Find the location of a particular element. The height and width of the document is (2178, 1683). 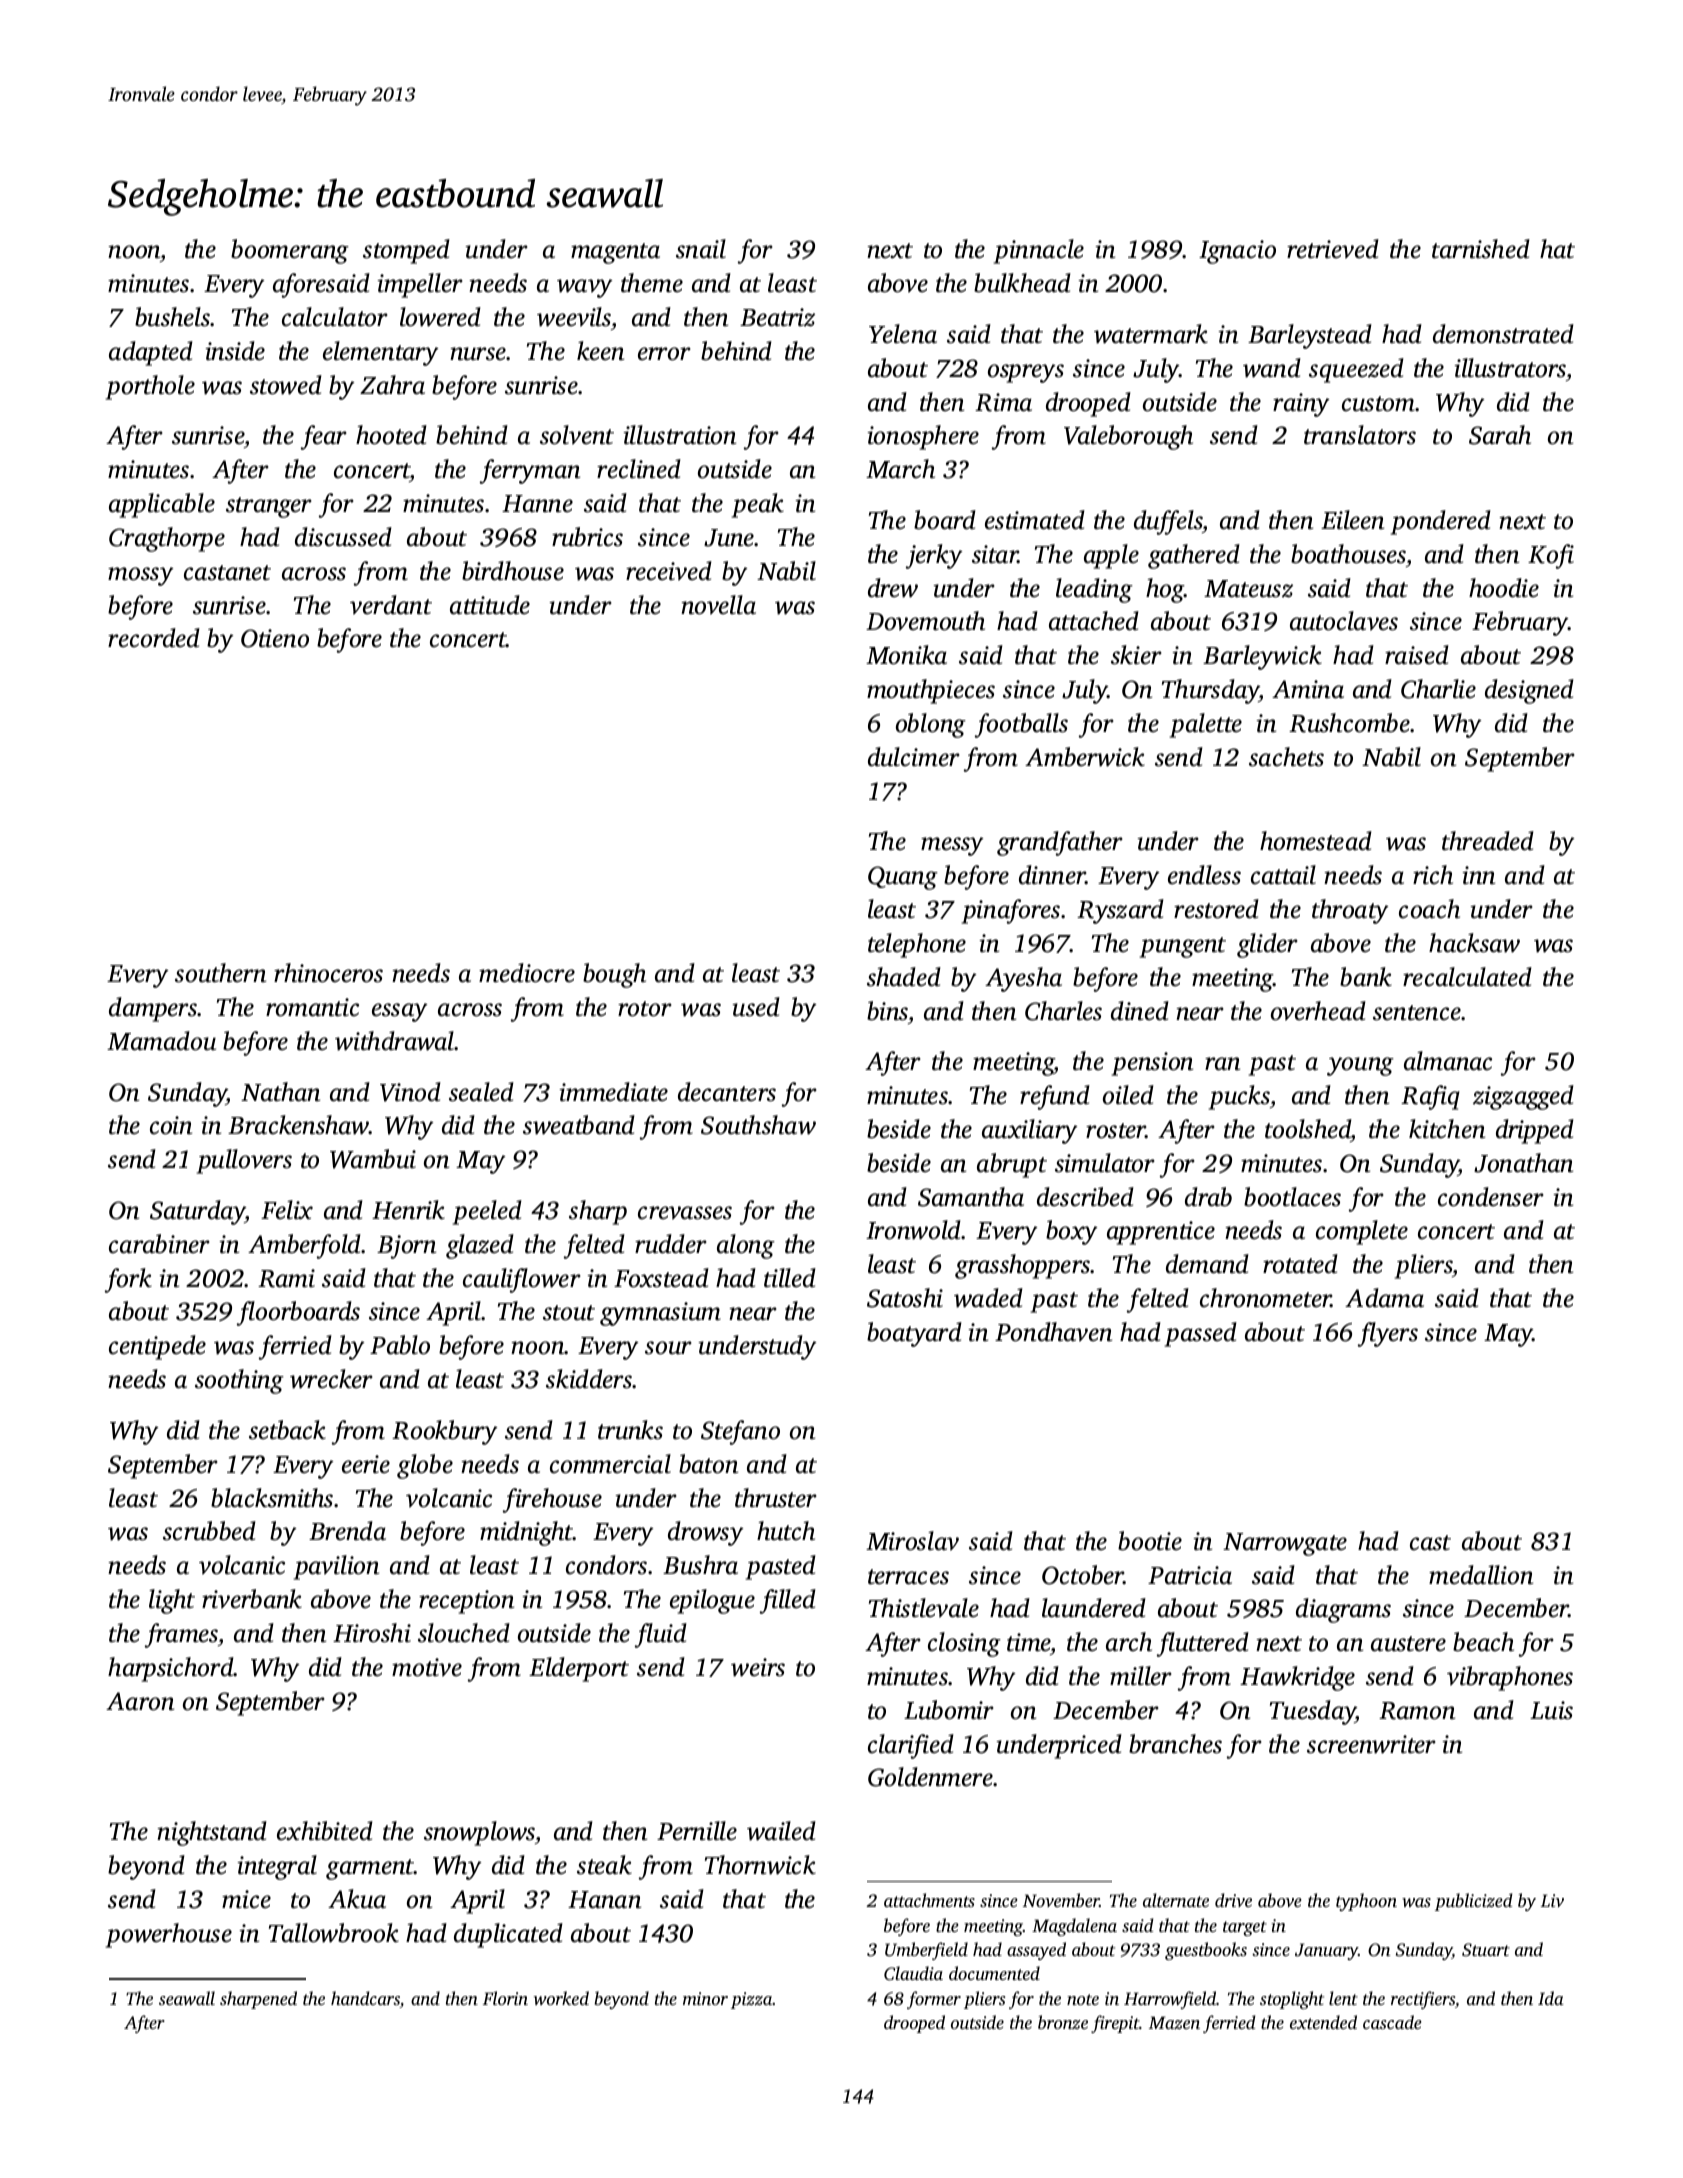

Yelena is located at coordinates (903, 334).
